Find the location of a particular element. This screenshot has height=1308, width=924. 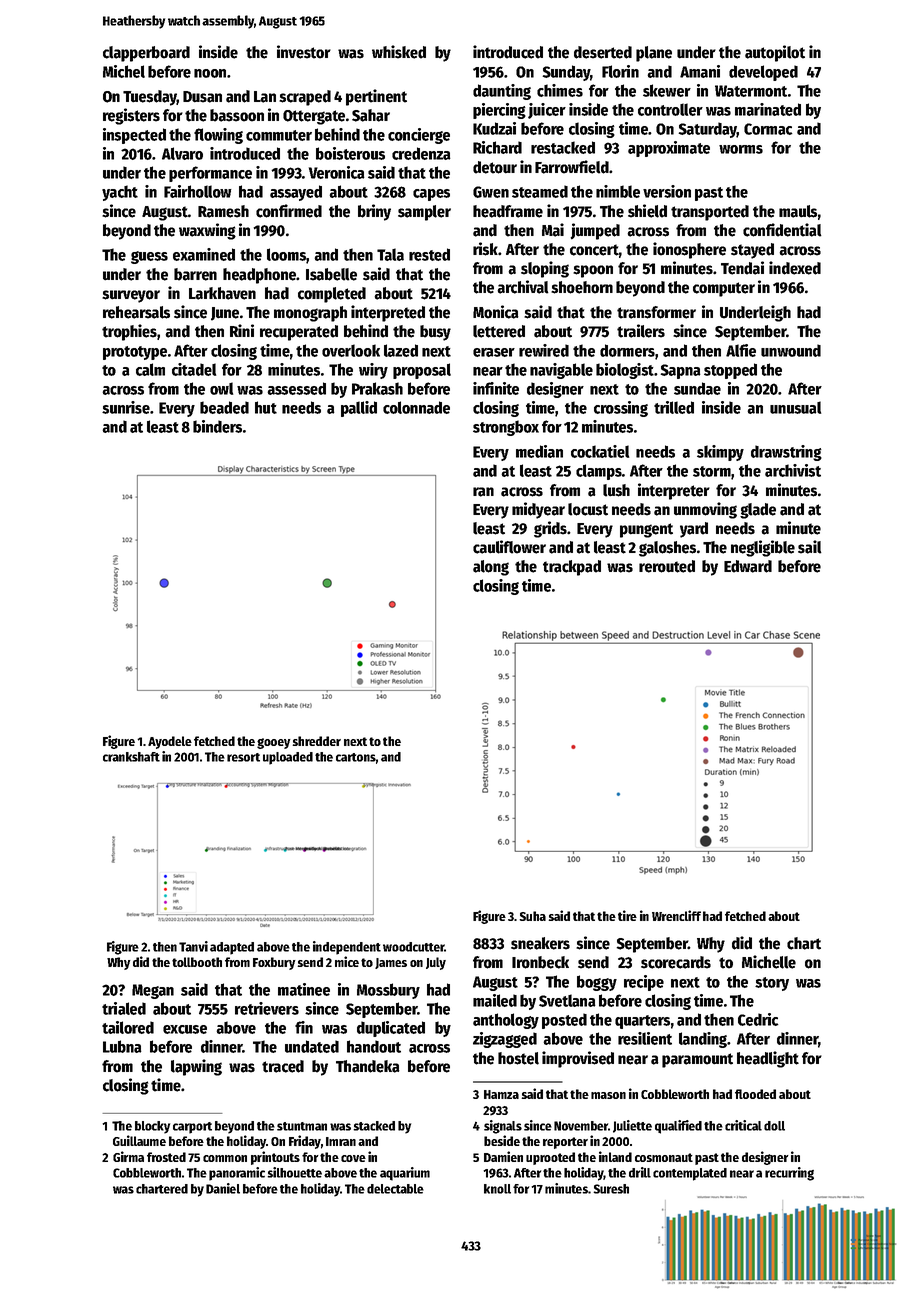

Suha is located at coordinates (533, 916).
